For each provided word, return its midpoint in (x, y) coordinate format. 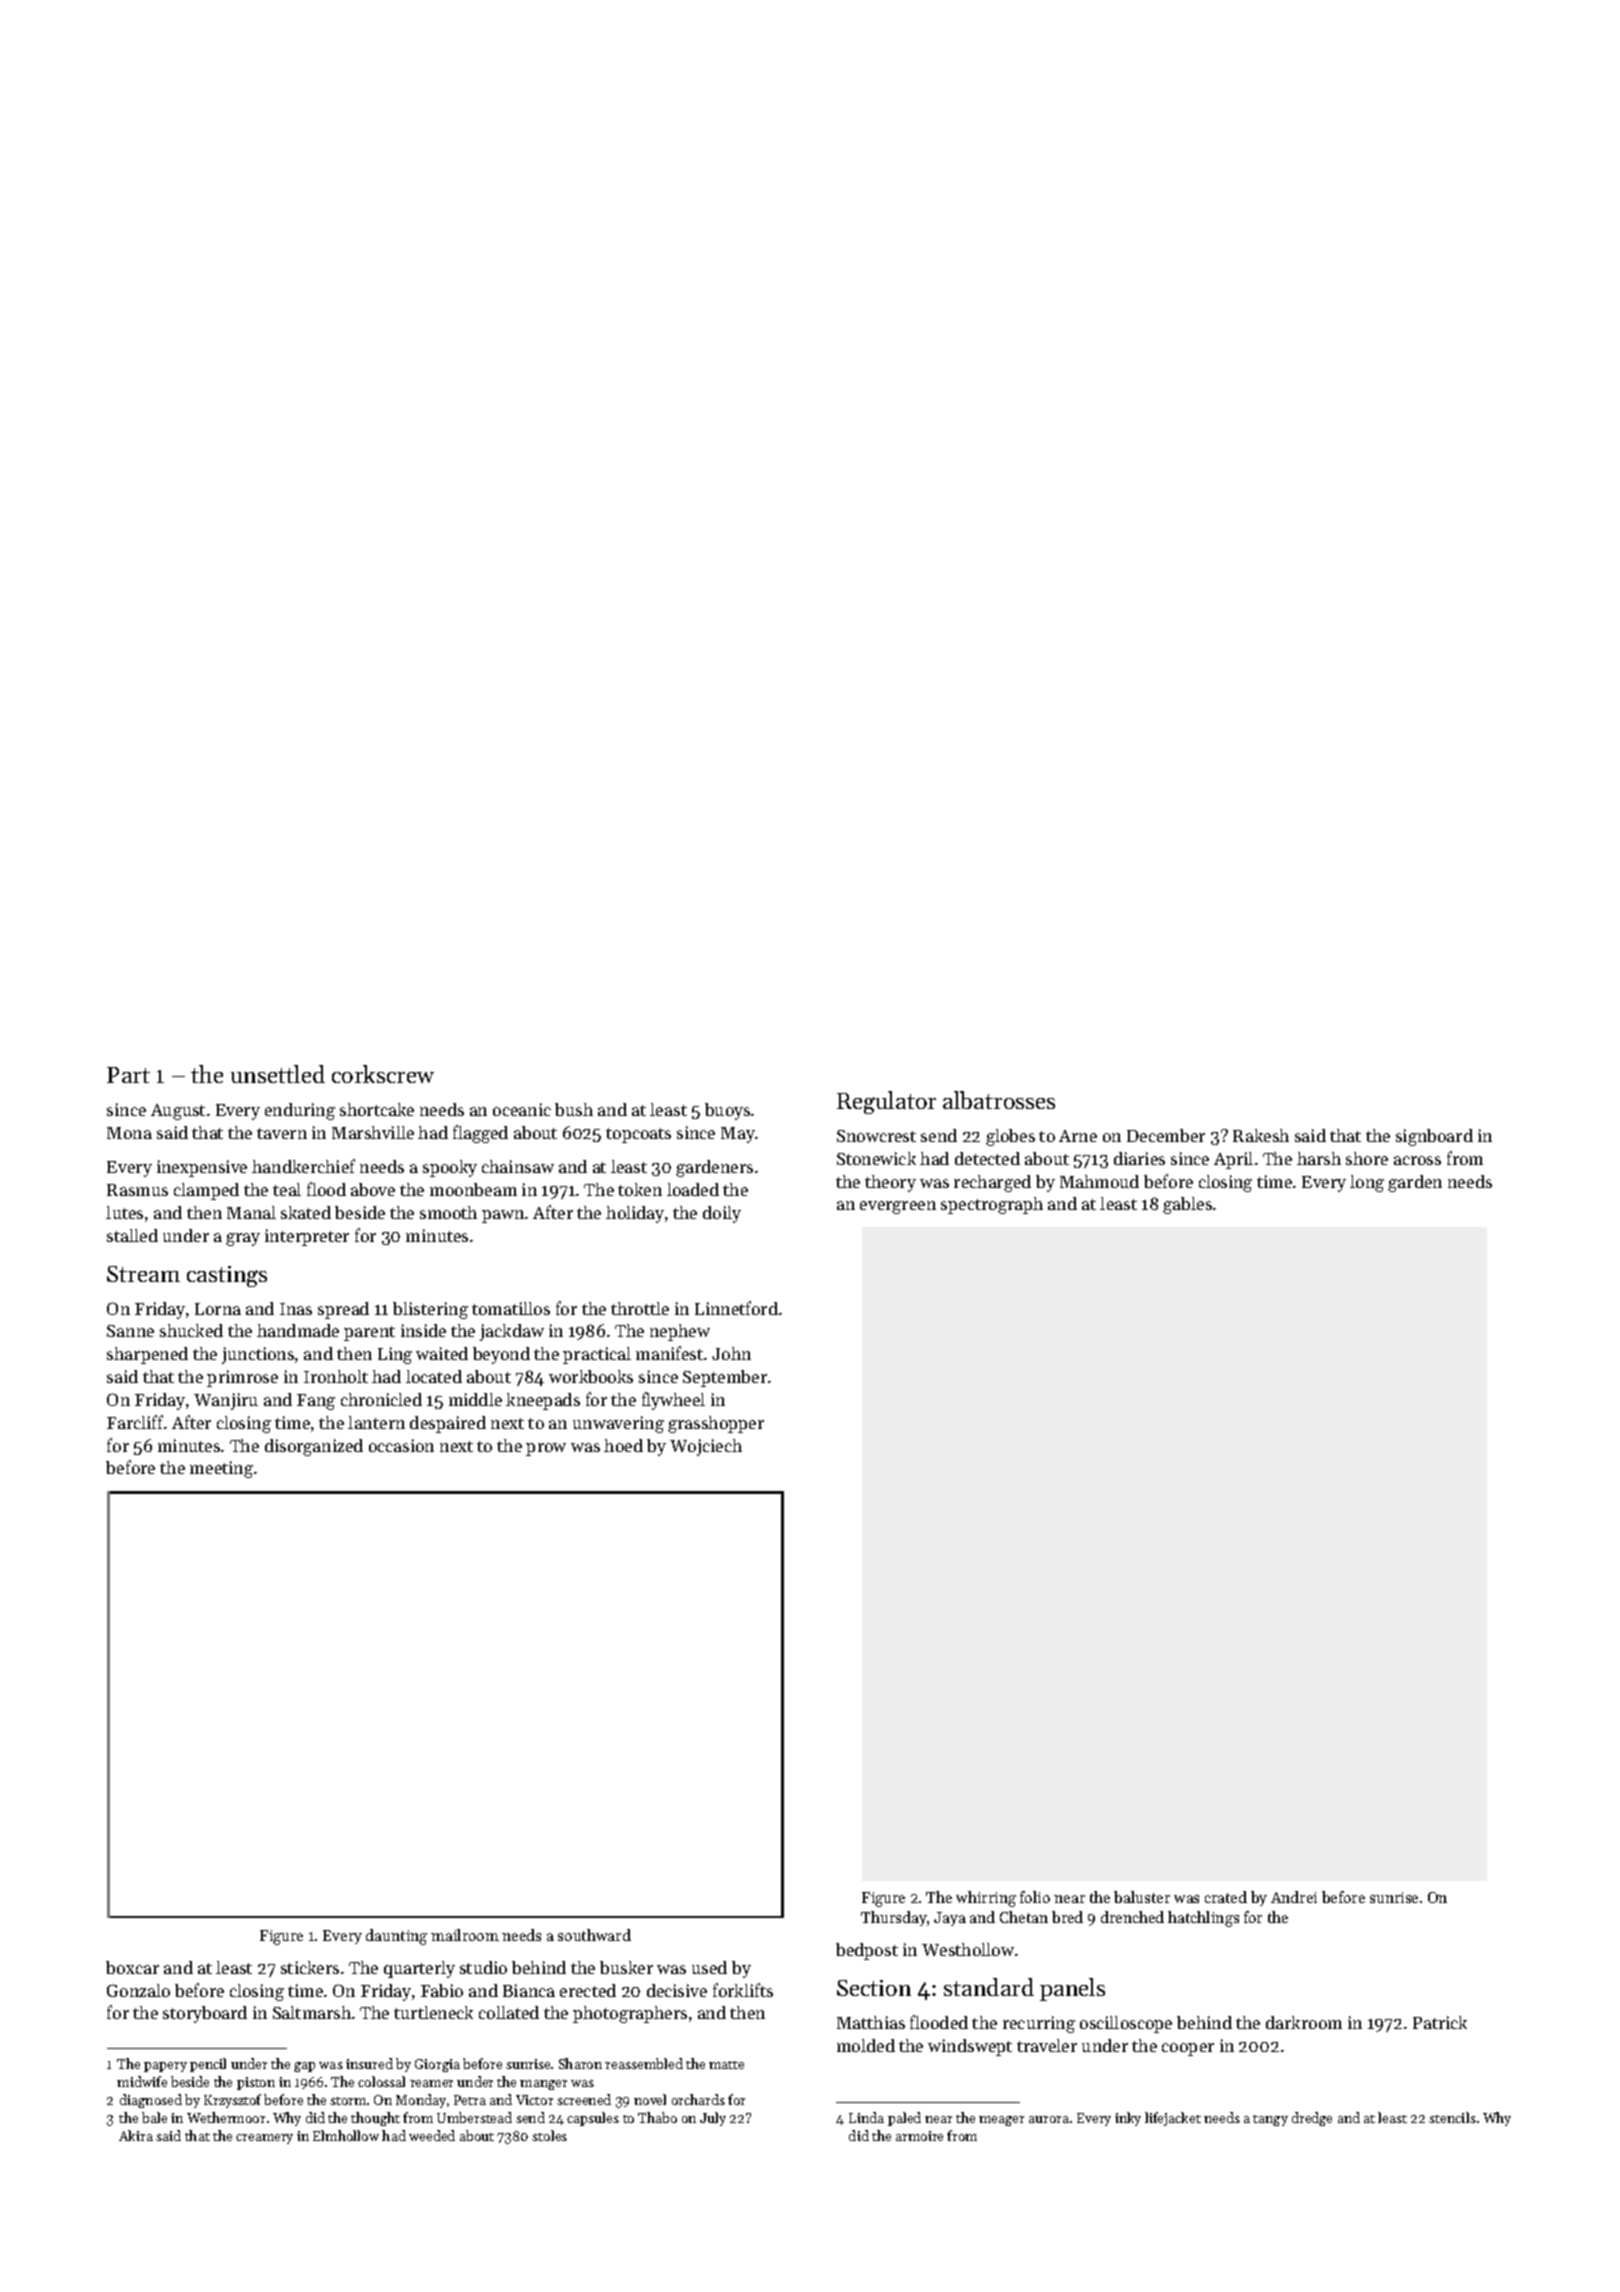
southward (594, 1935)
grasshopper (716, 1424)
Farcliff (135, 1422)
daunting (396, 1937)
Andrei (1294, 1897)
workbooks (591, 1376)
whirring (986, 1899)
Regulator (886, 1102)
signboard (1434, 1137)
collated (509, 2012)
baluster (1142, 1897)
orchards (698, 2099)
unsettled (278, 1074)
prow (546, 1449)
